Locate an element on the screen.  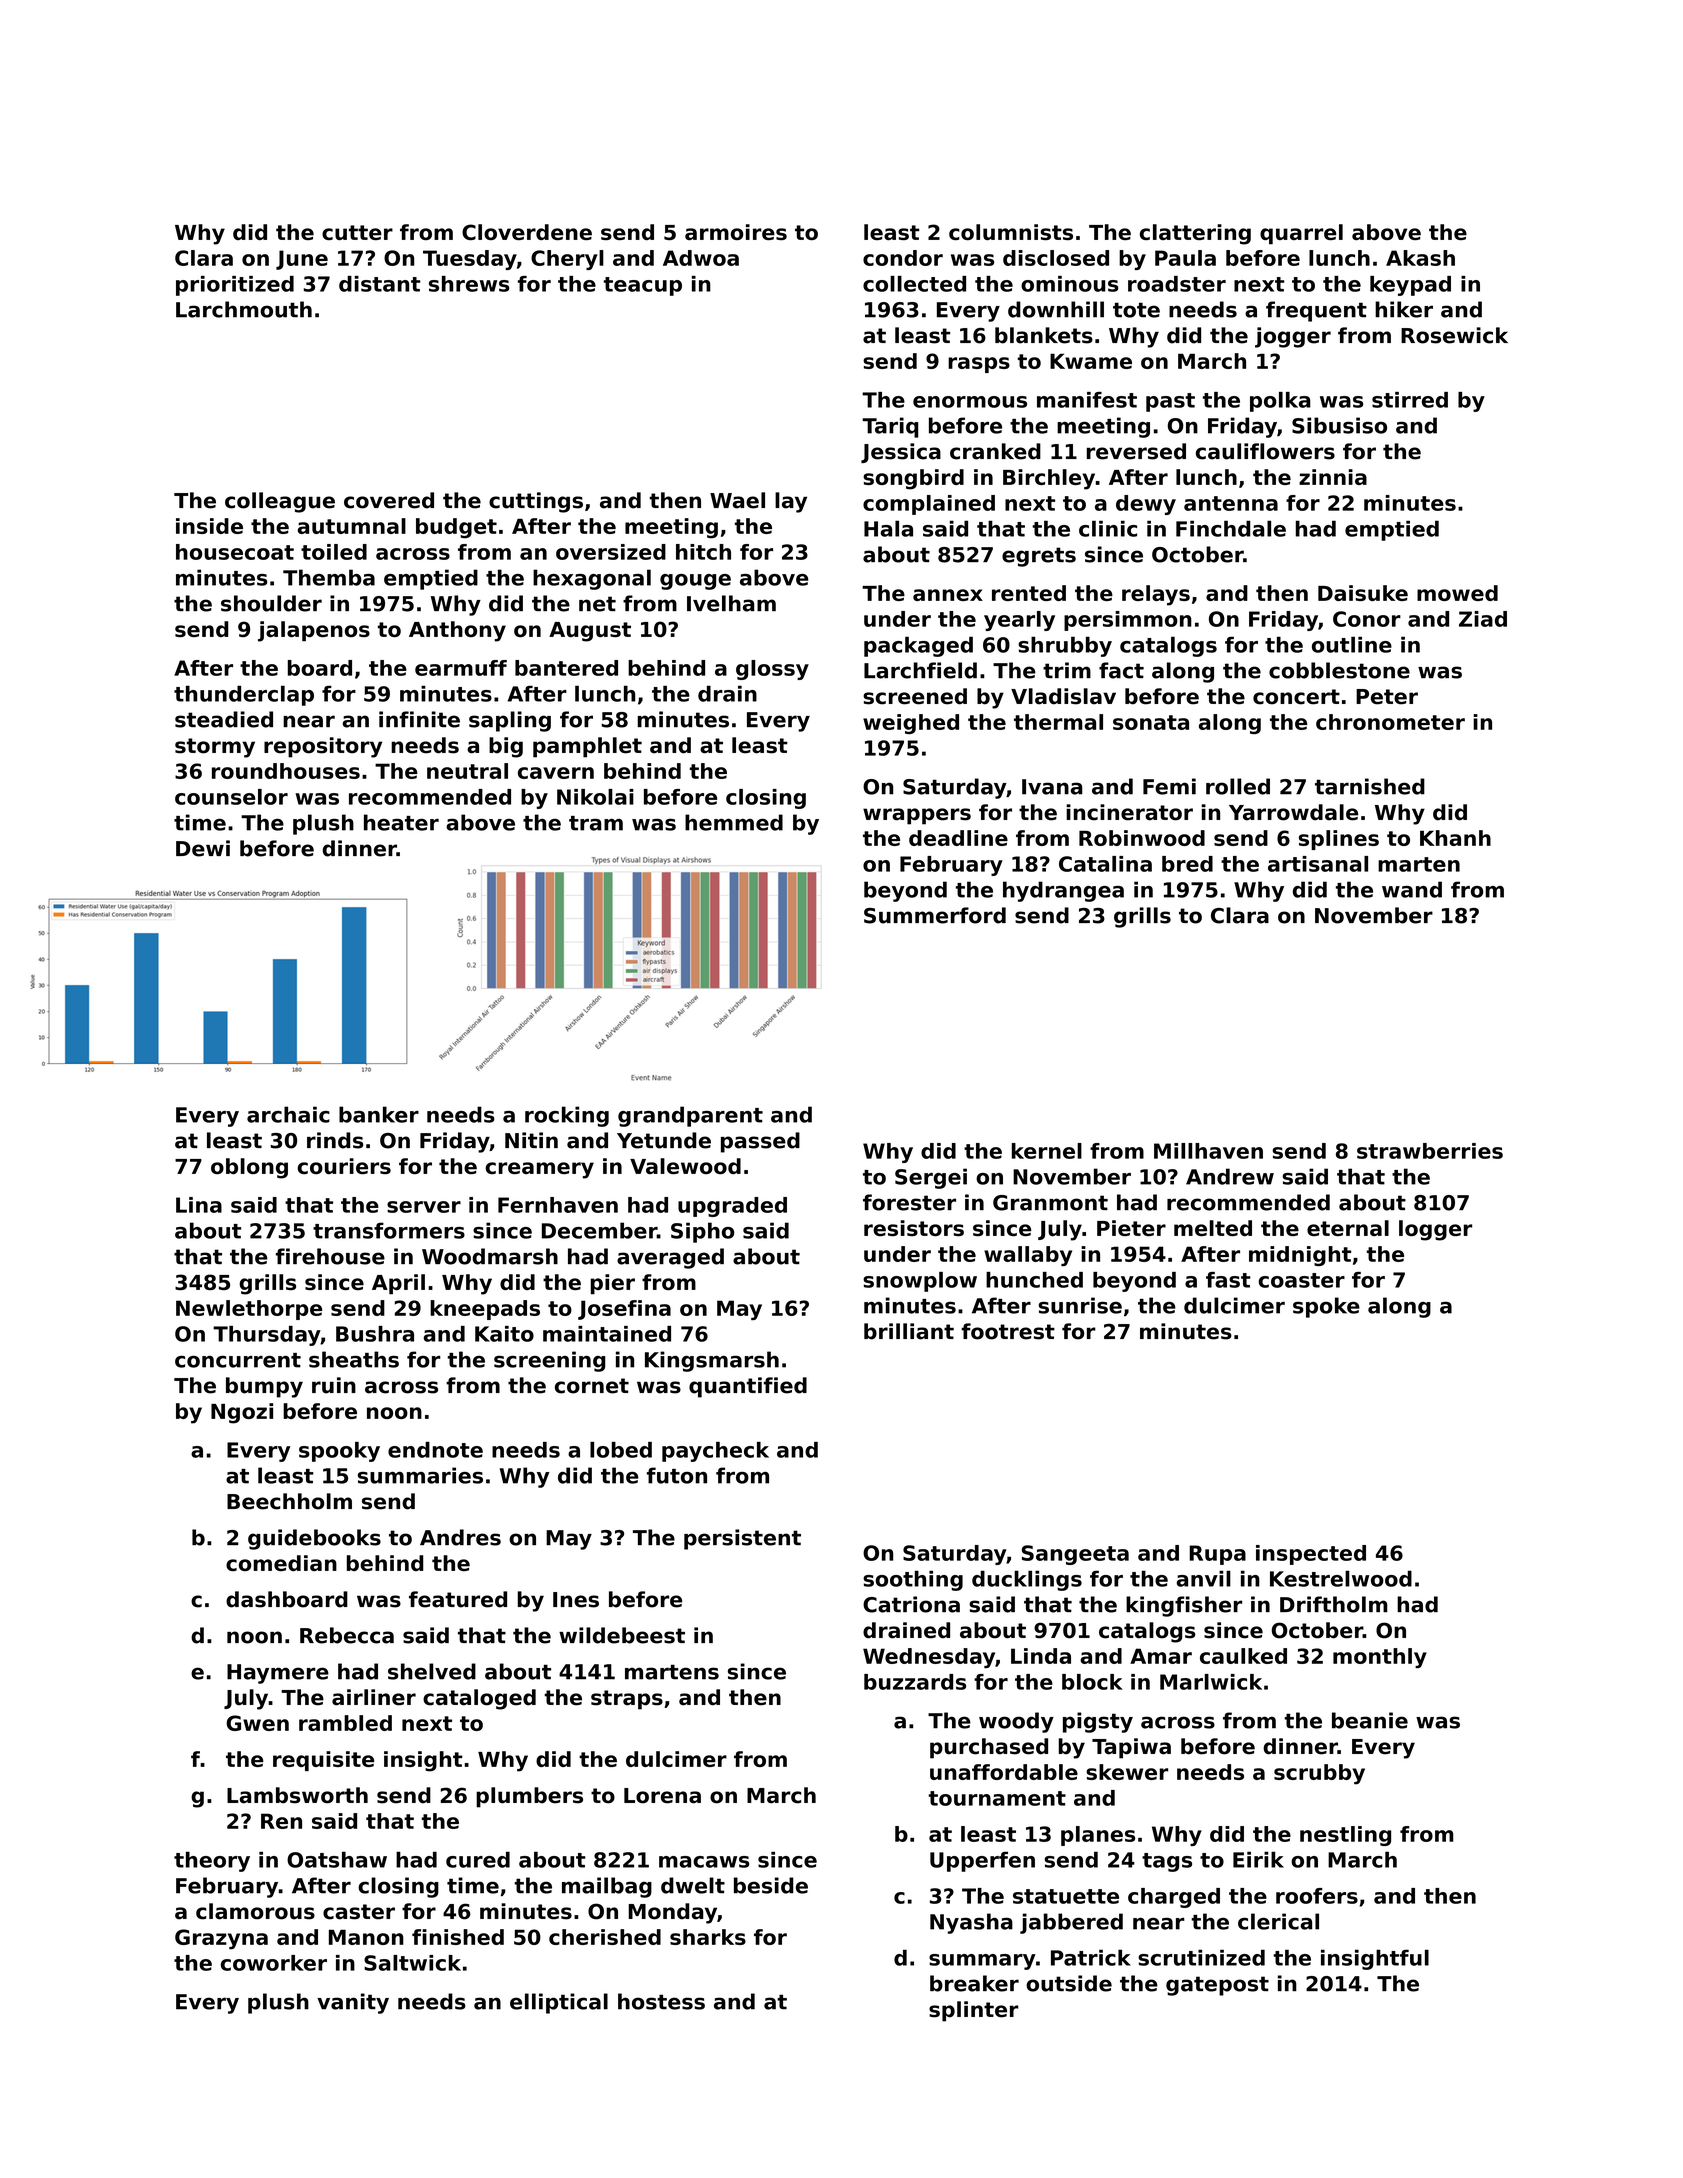
Sipho is located at coordinates (702, 1232).
